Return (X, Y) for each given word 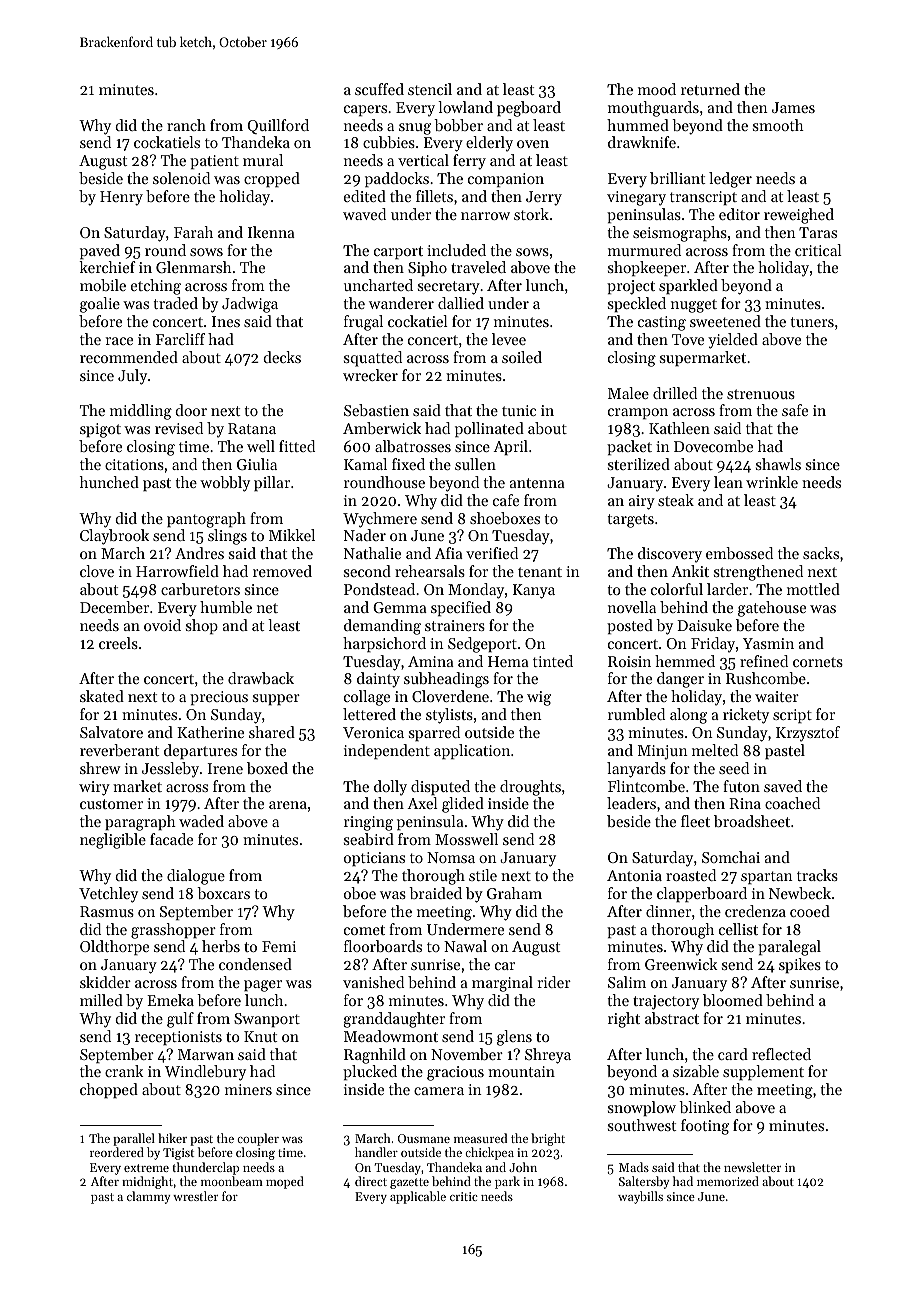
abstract (672, 1018)
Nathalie (372, 553)
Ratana (252, 428)
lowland (465, 107)
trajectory (666, 1002)
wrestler (195, 1196)
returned (710, 89)
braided (435, 893)
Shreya (548, 1056)
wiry (94, 788)
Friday (713, 645)
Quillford (278, 126)
